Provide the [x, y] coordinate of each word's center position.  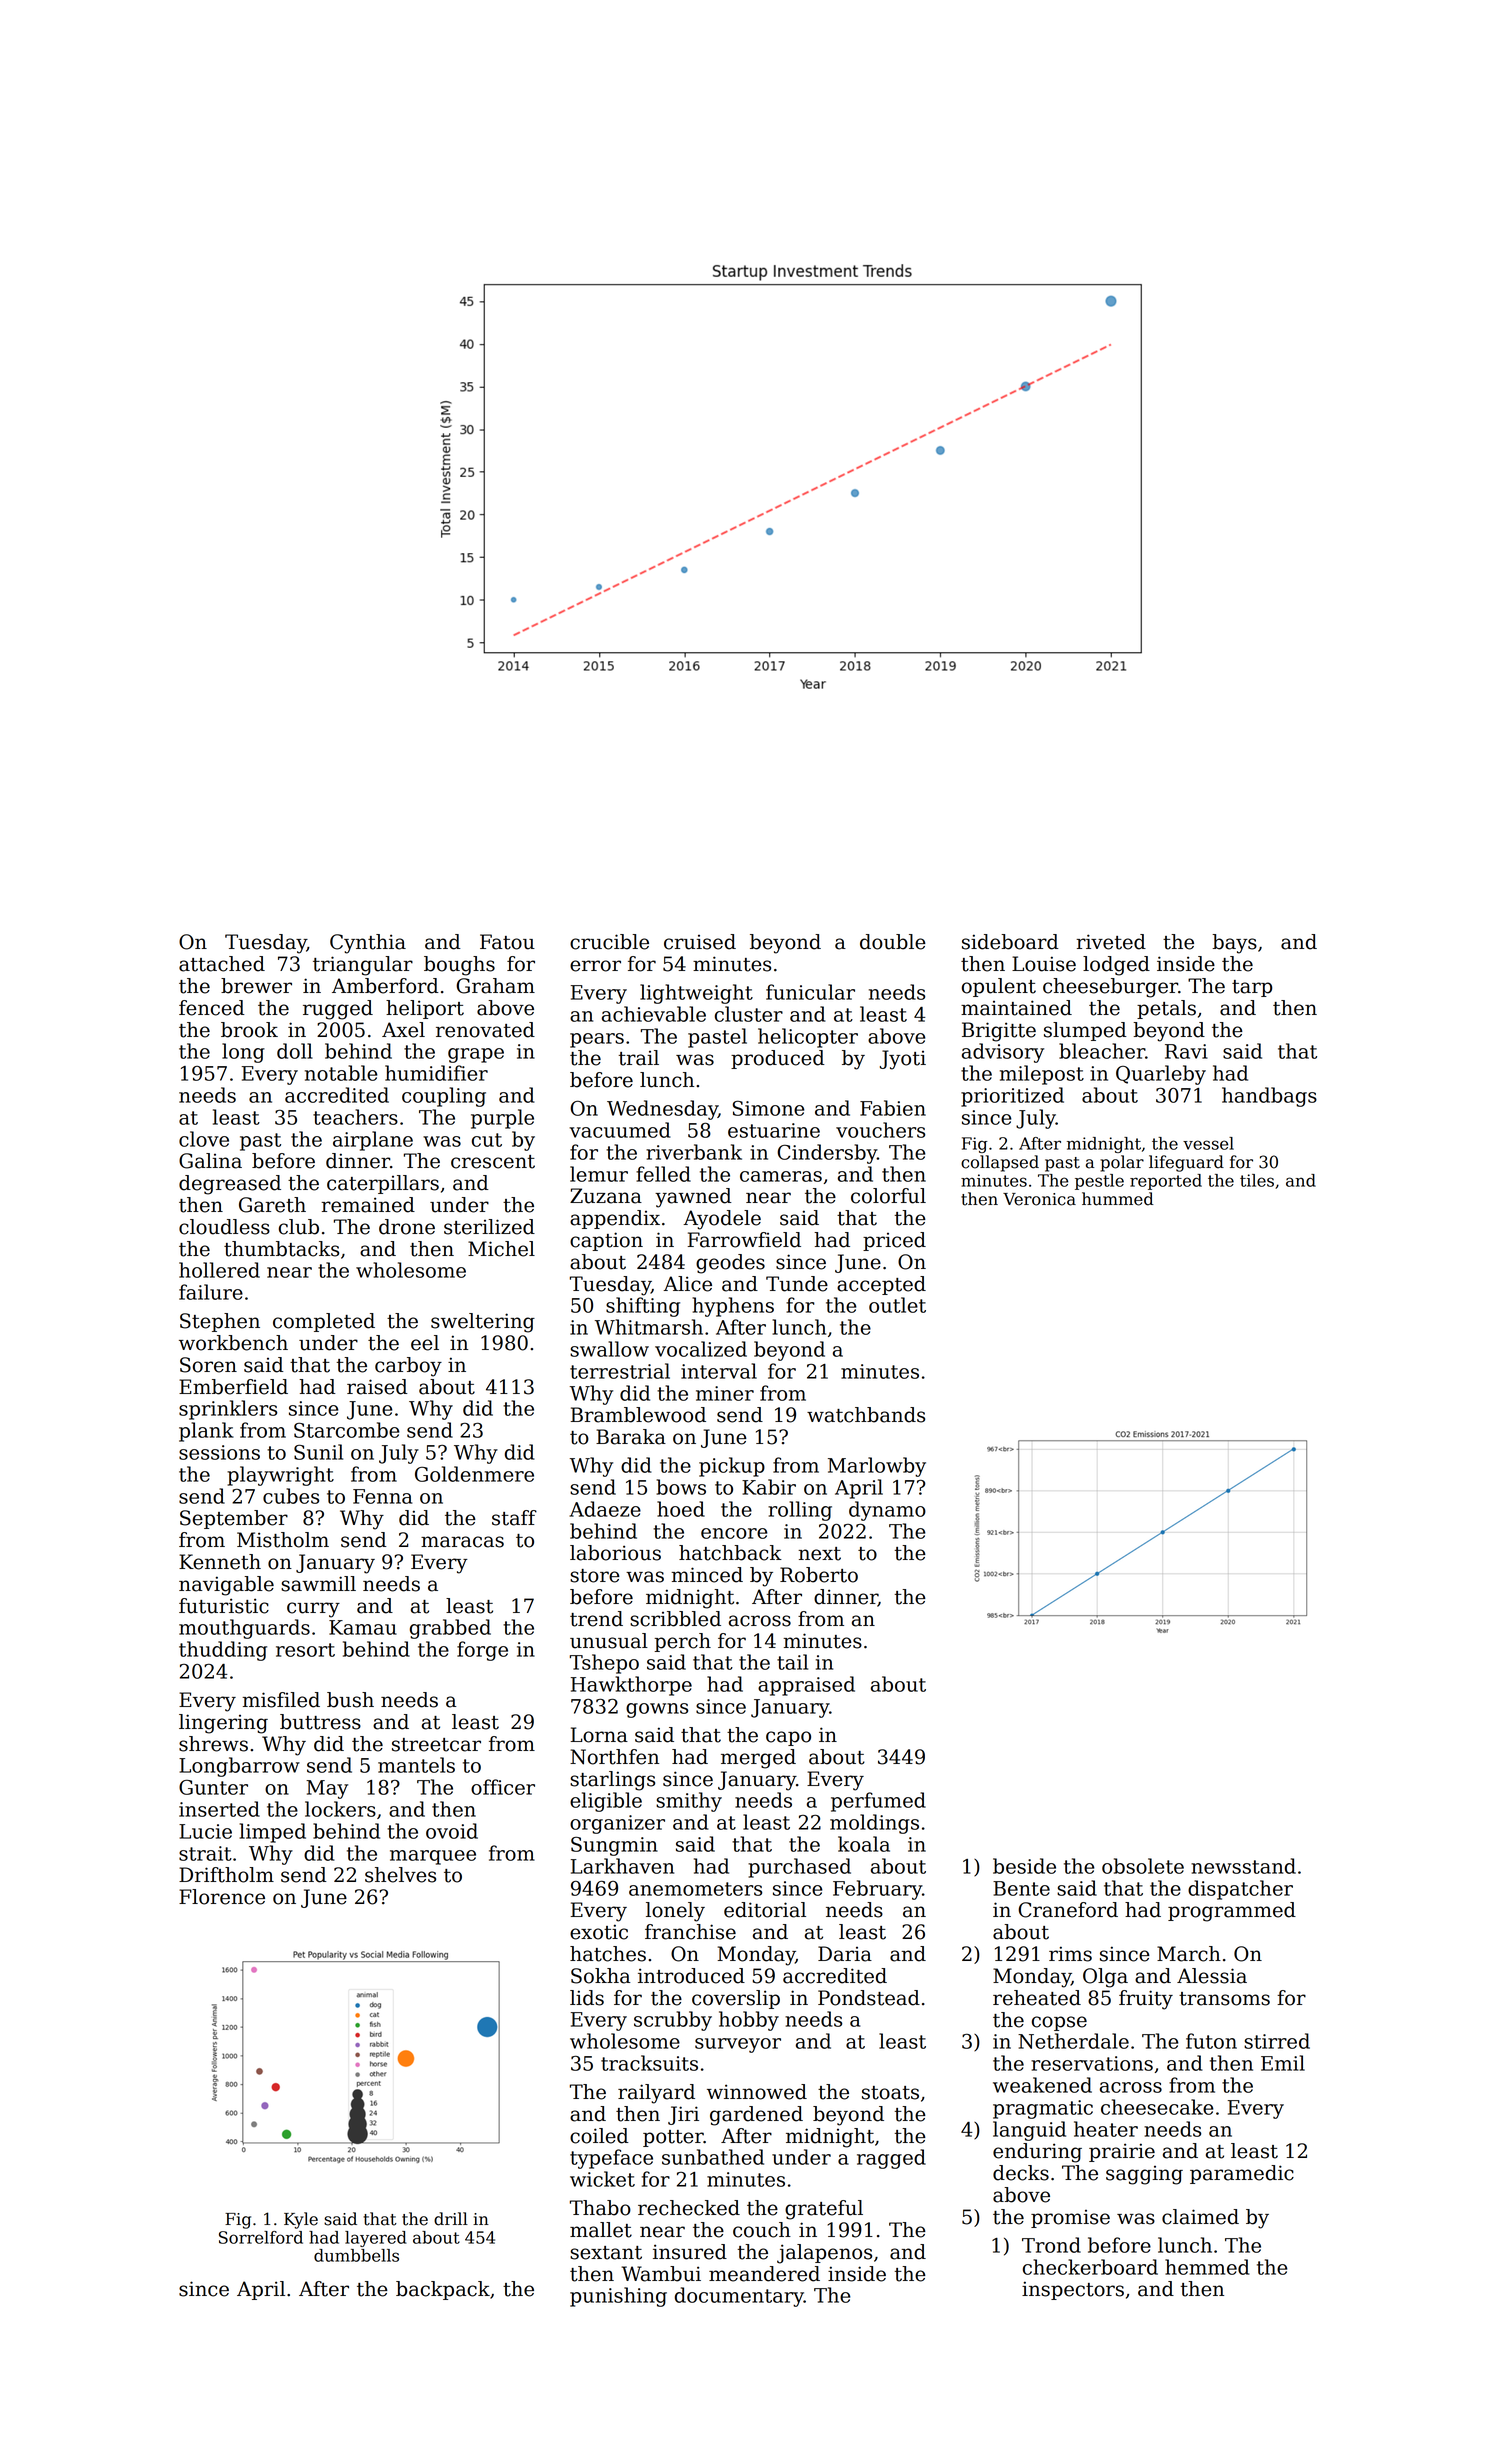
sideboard [1010, 942]
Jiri [683, 2115]
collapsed [1000, 1163]
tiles [1257, 1180]
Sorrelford [261, 2237]
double [893, 942]
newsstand [1243, 1866]
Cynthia [368, 944]
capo [788, 1738]
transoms [1224, 1999]
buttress [320, 1722]
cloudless [224, 1227]
